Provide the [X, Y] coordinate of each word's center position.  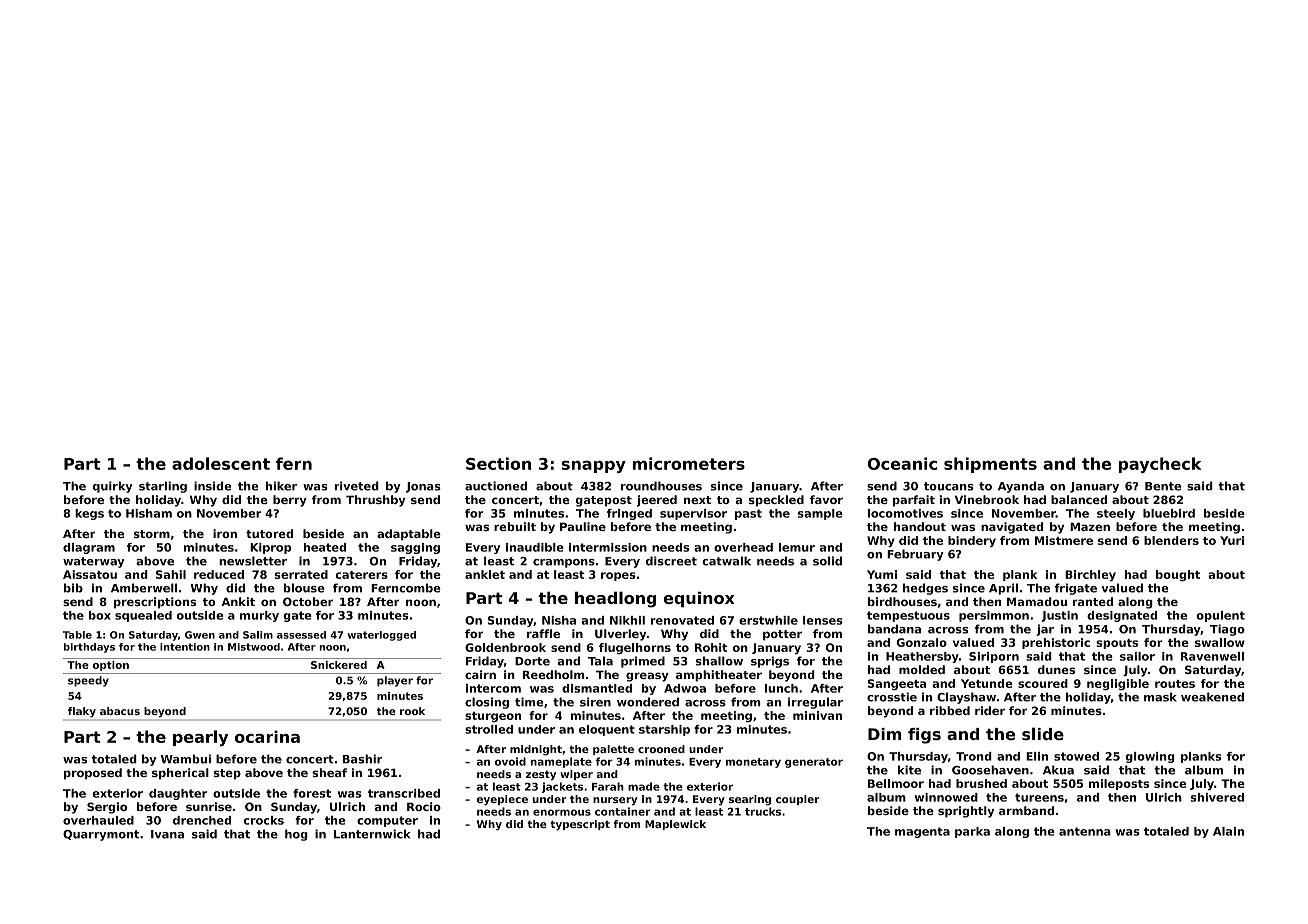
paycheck [1160, 465]
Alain [1228, 831]
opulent [1220, 616]
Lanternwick [372, 834]
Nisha [559, 620]
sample [820, 514]
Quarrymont [101, 835]
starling [163, 487]
